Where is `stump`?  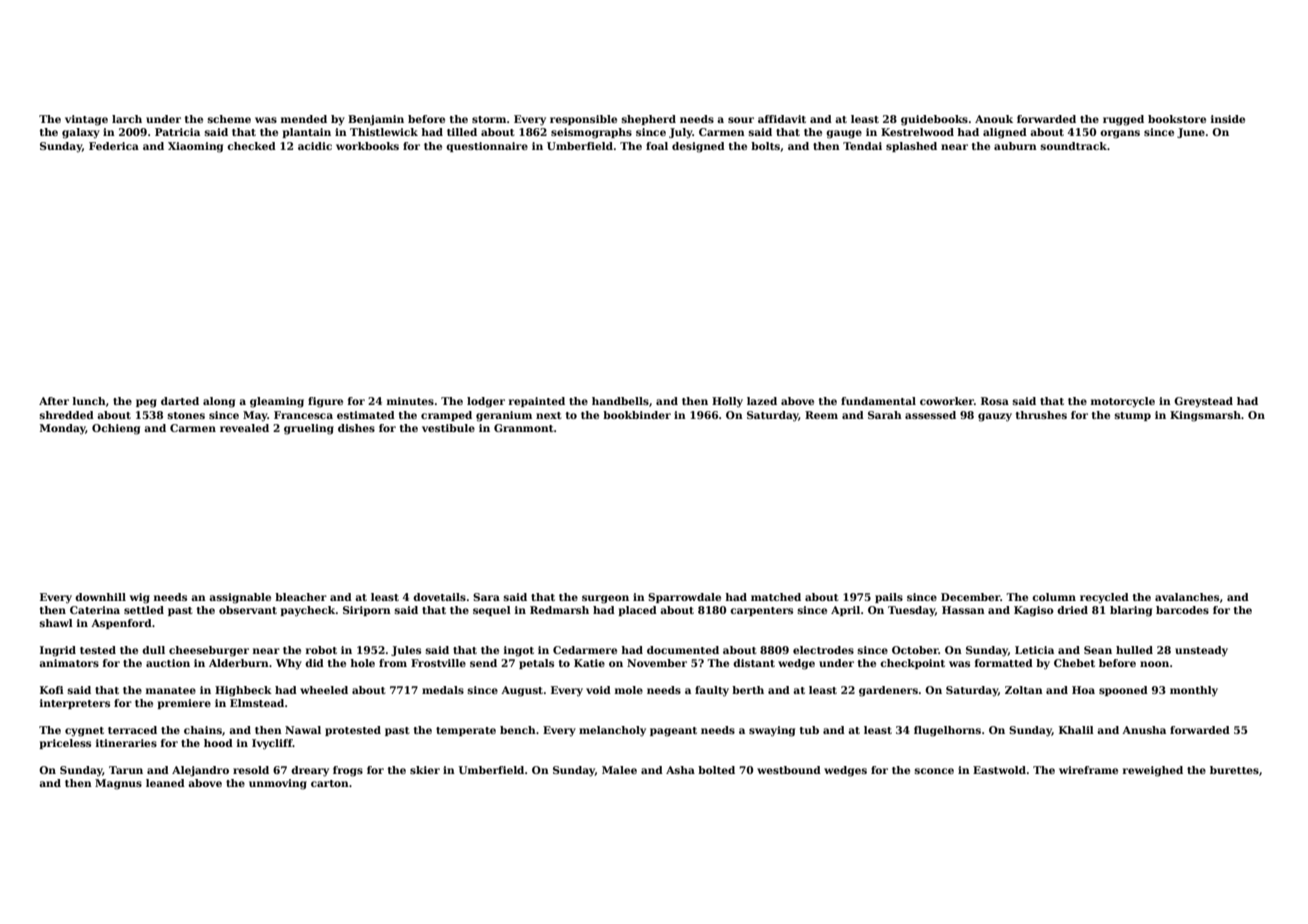 stump is located at coordinates (1133, 416).
